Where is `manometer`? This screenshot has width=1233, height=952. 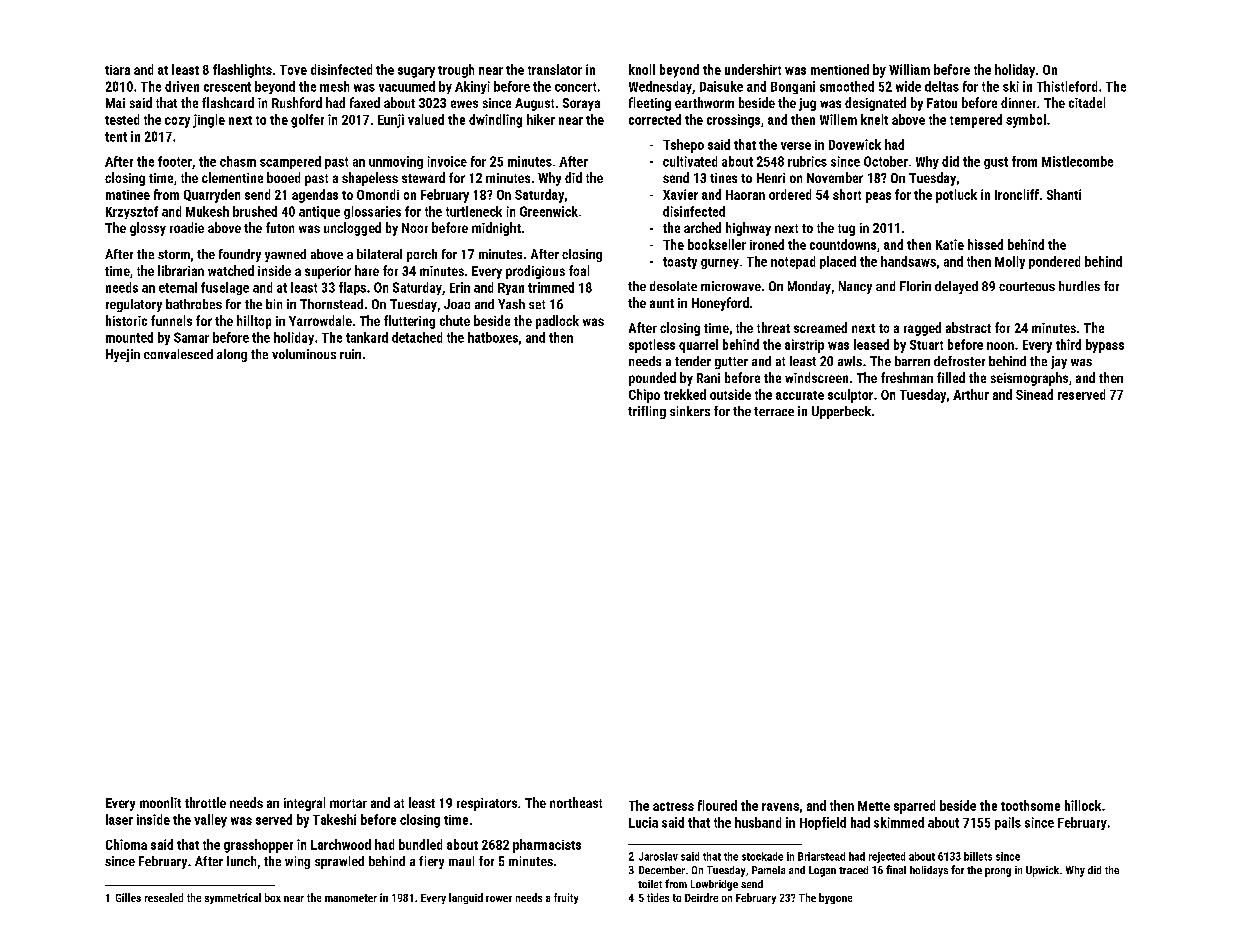
manometer is located at coordinates (351, 898).
